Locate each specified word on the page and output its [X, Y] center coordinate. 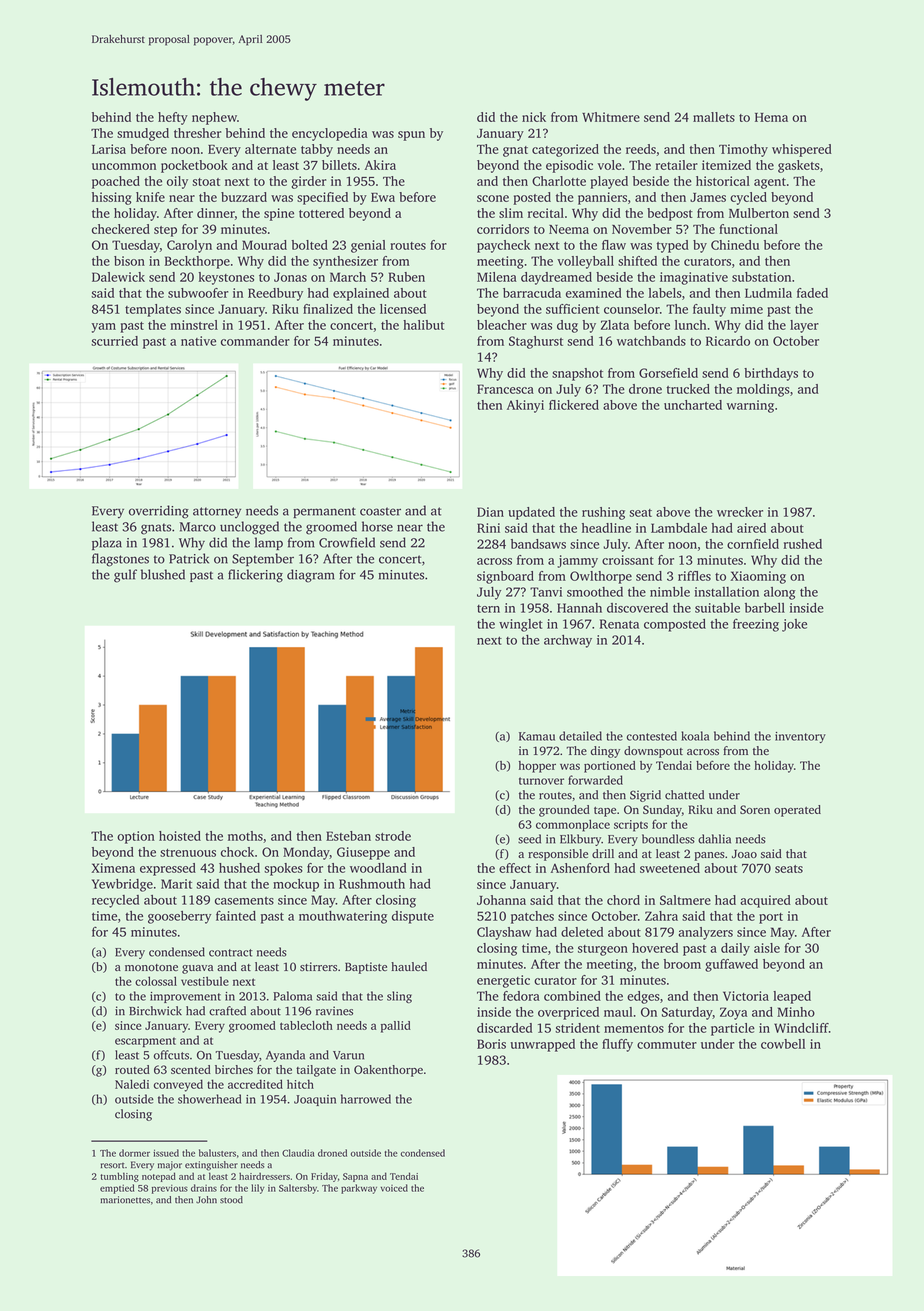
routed [132, 1069]
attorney [217, 512]
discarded [504, 1028]
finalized [328, 309]
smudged [143, 134]
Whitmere [611, 117]
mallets [714, 117]
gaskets [799, 166]
